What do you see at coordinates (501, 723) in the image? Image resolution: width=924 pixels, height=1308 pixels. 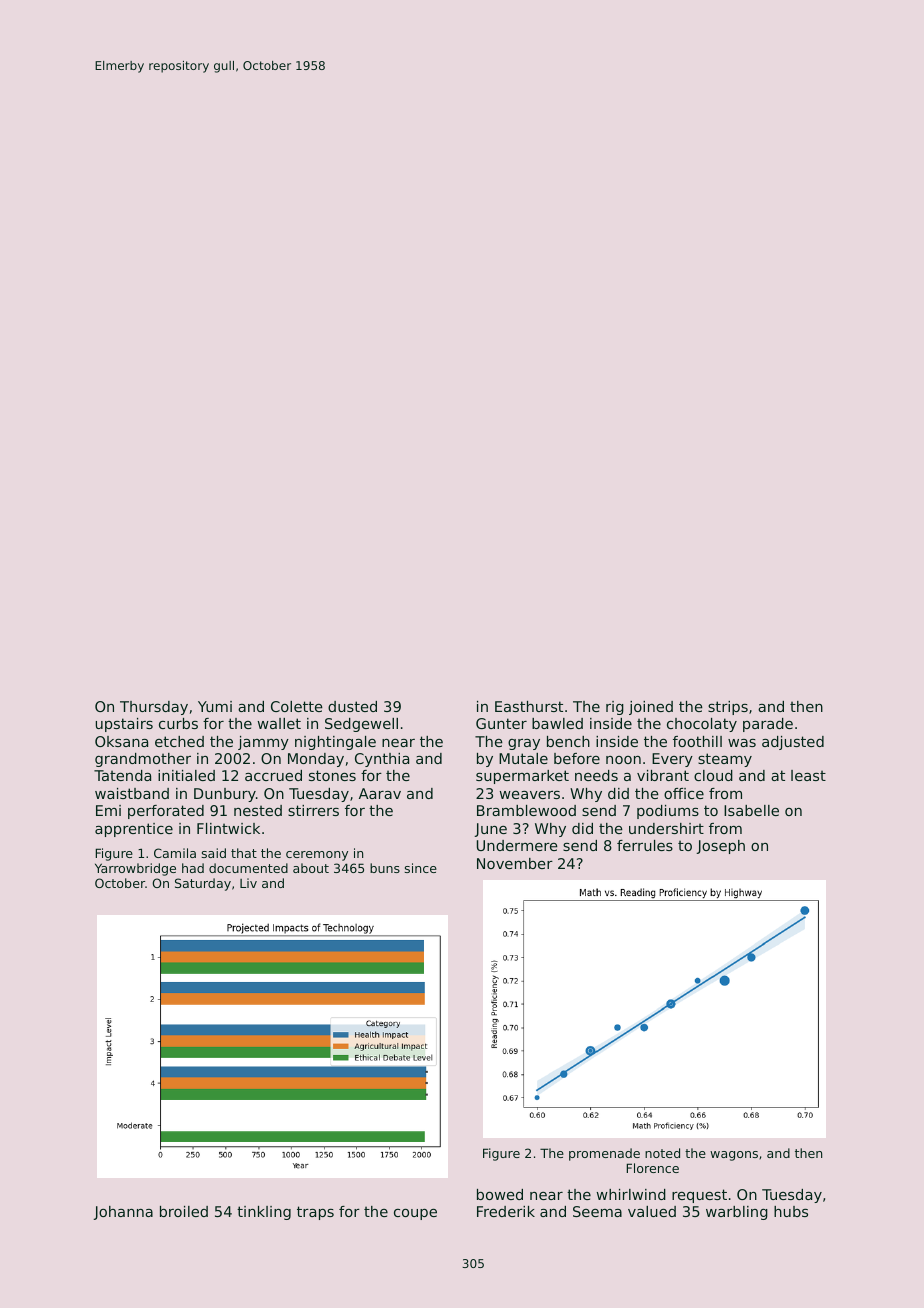 I see `Gunter` at bounding box center [501, 723].
